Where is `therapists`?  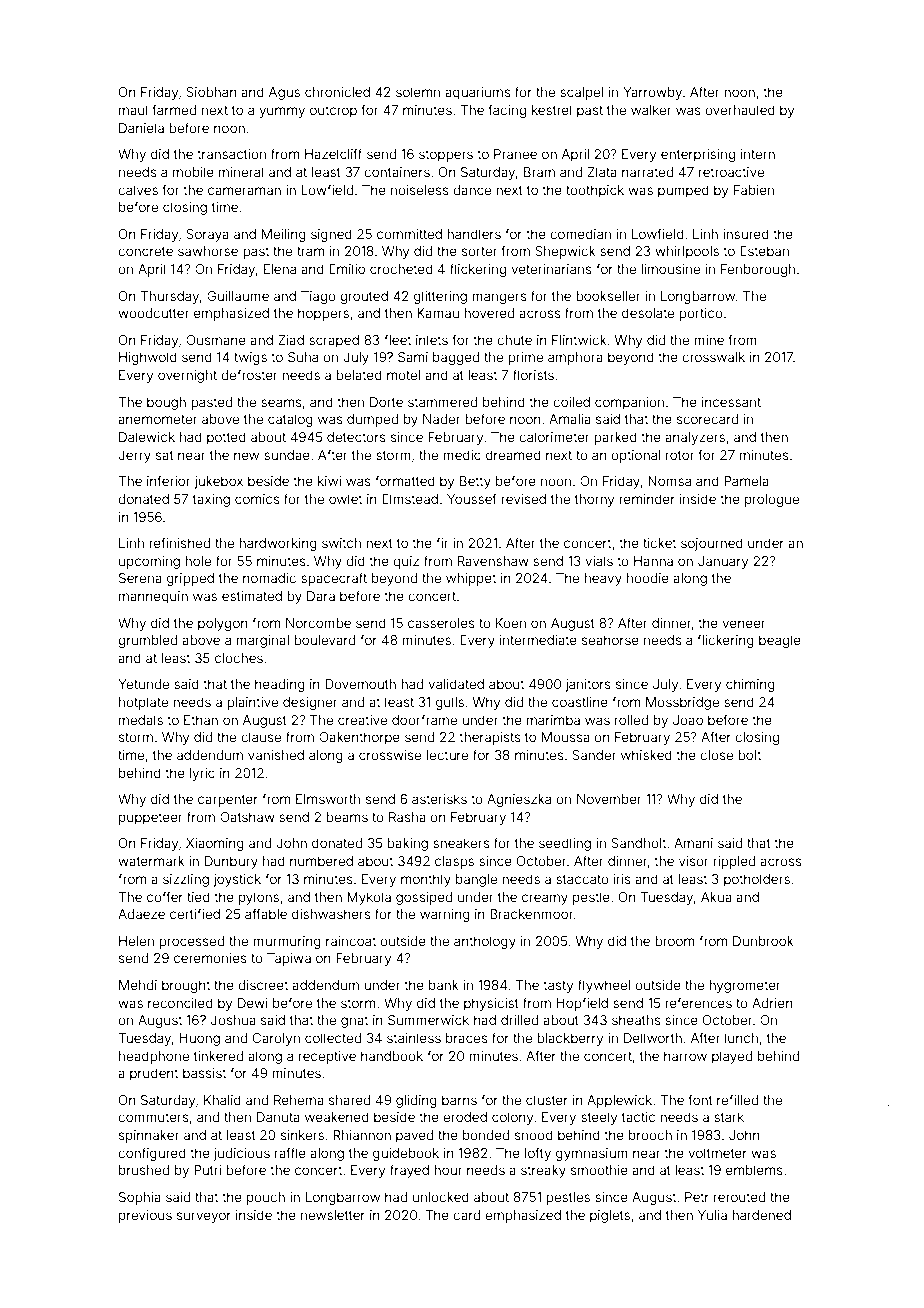 therapists is located at coordinates (490, 738).
